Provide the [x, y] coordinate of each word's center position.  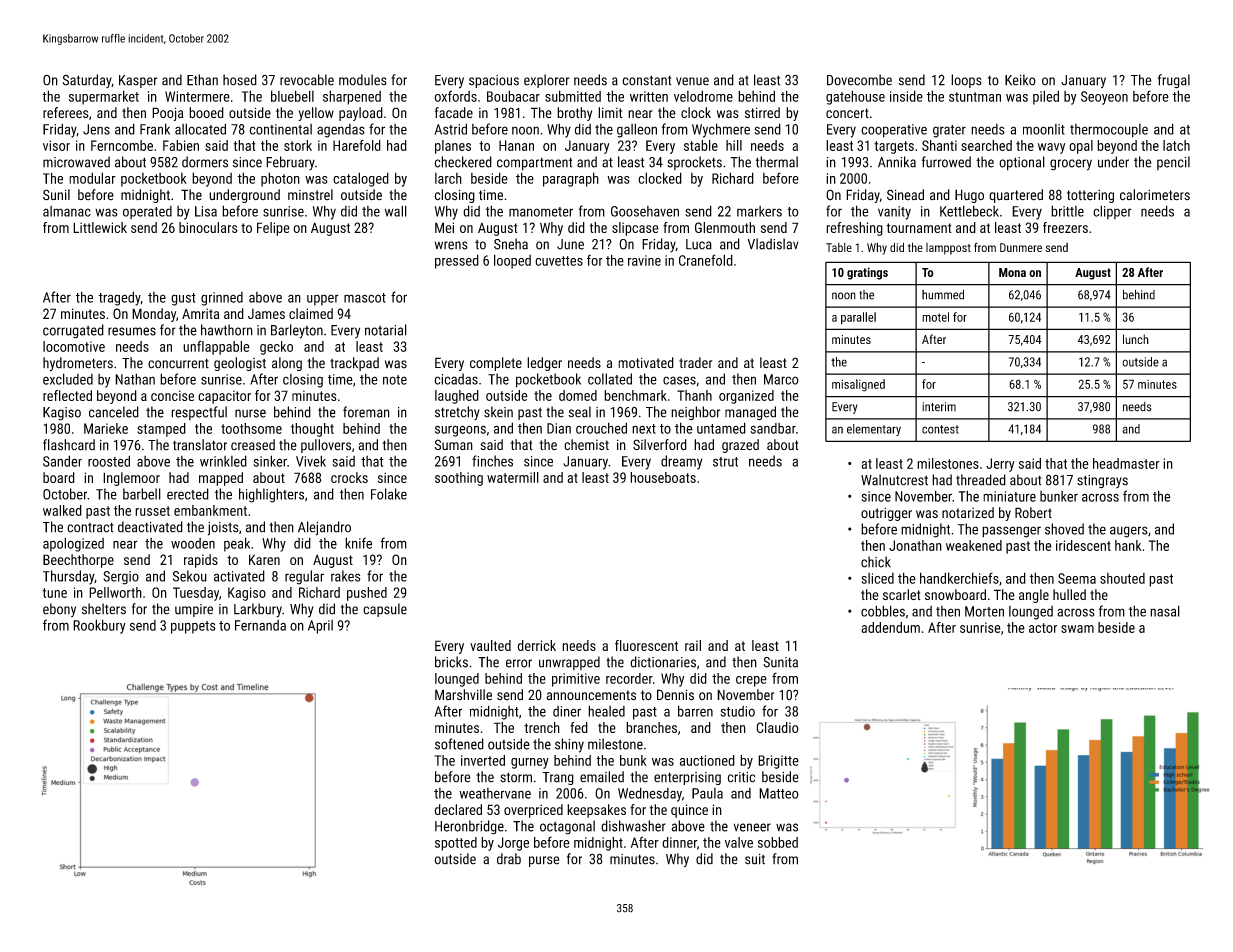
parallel [858, 318]
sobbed [778, 842]
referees [65, 113]
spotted [456, 844]
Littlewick [100, 227]
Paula [707, 793]
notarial [386, 330]
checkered [463, 162]
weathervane [495, 793]
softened [459, 744]
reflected [67, 395]
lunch [1136, 339]
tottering [1090, 196]
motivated [646, 362]
